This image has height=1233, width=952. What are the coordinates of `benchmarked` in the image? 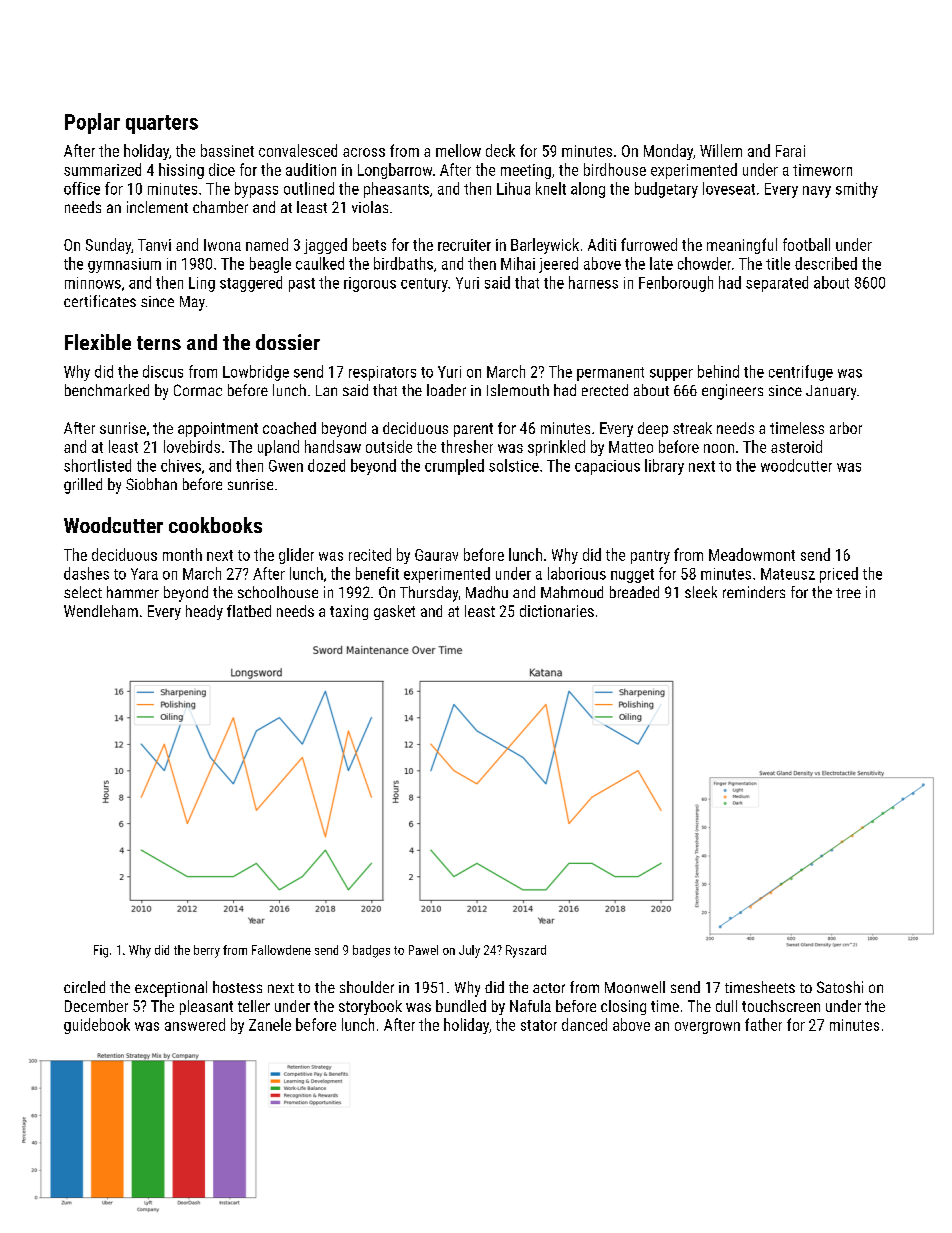 It's located at (107, 390).
